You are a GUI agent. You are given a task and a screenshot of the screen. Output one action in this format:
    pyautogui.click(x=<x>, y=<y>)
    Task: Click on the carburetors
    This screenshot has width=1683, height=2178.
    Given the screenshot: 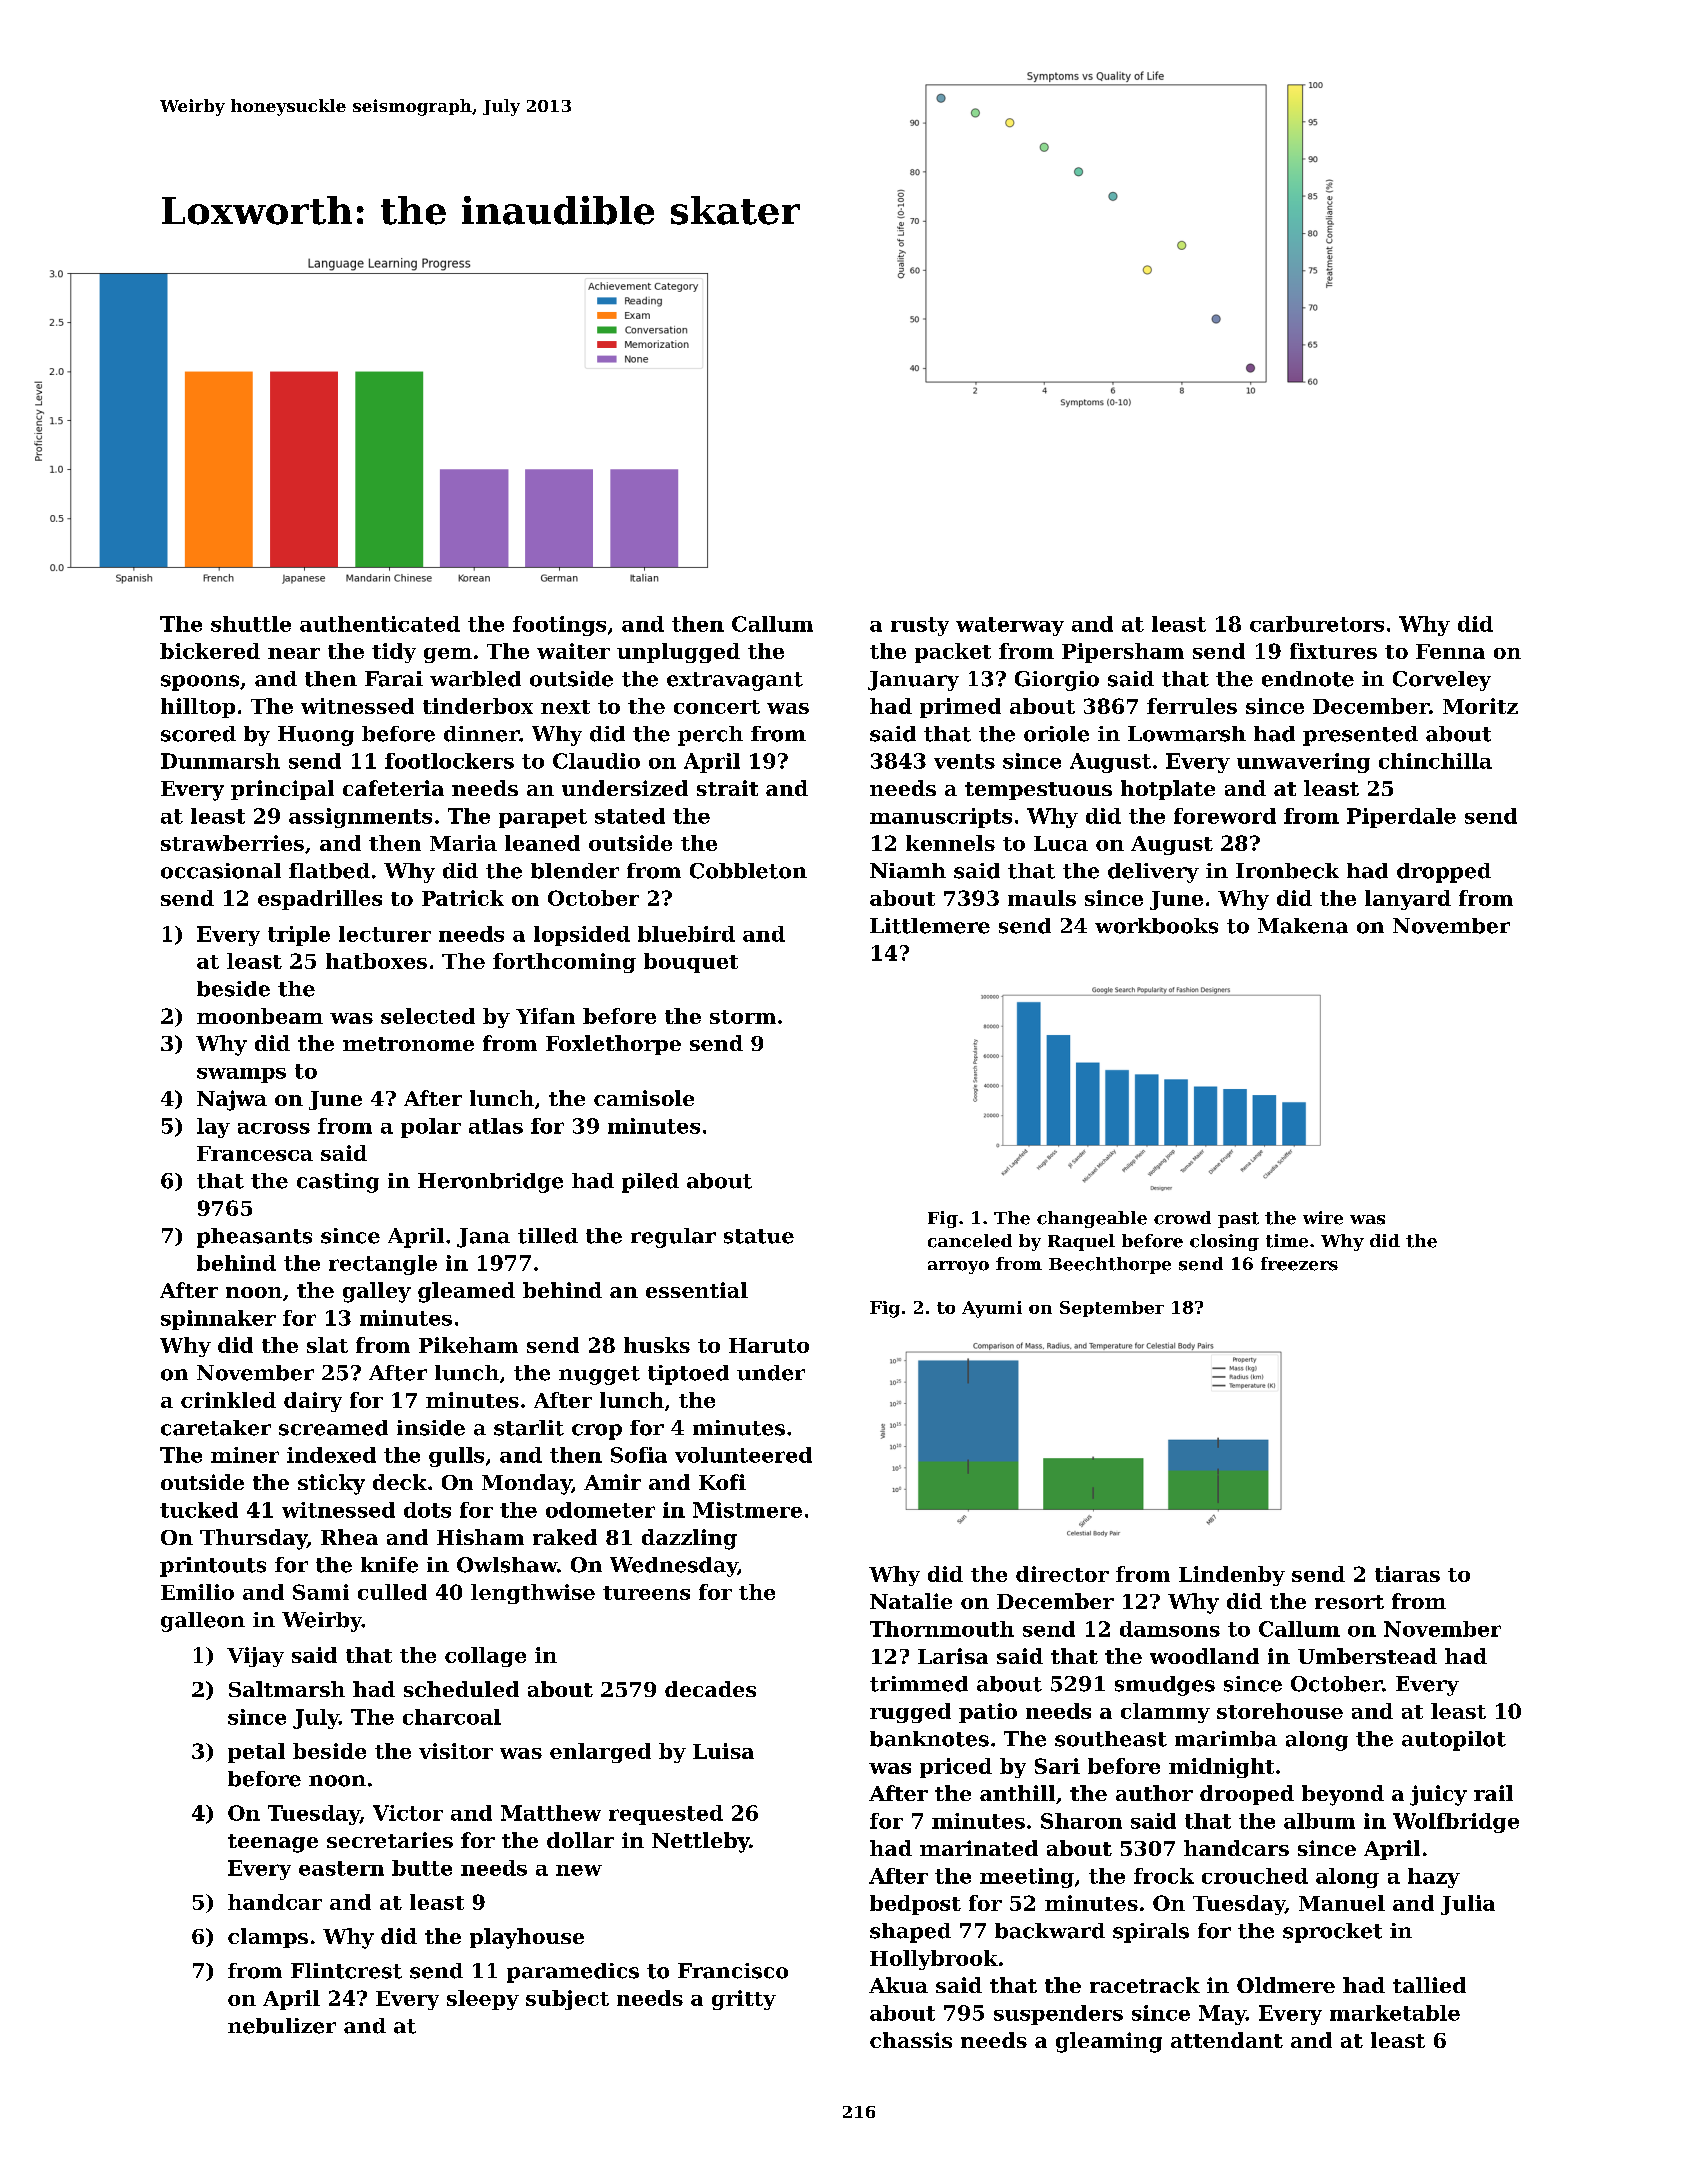 What is the action you would take?
    pyautogui.click(x=1317, y=624)
